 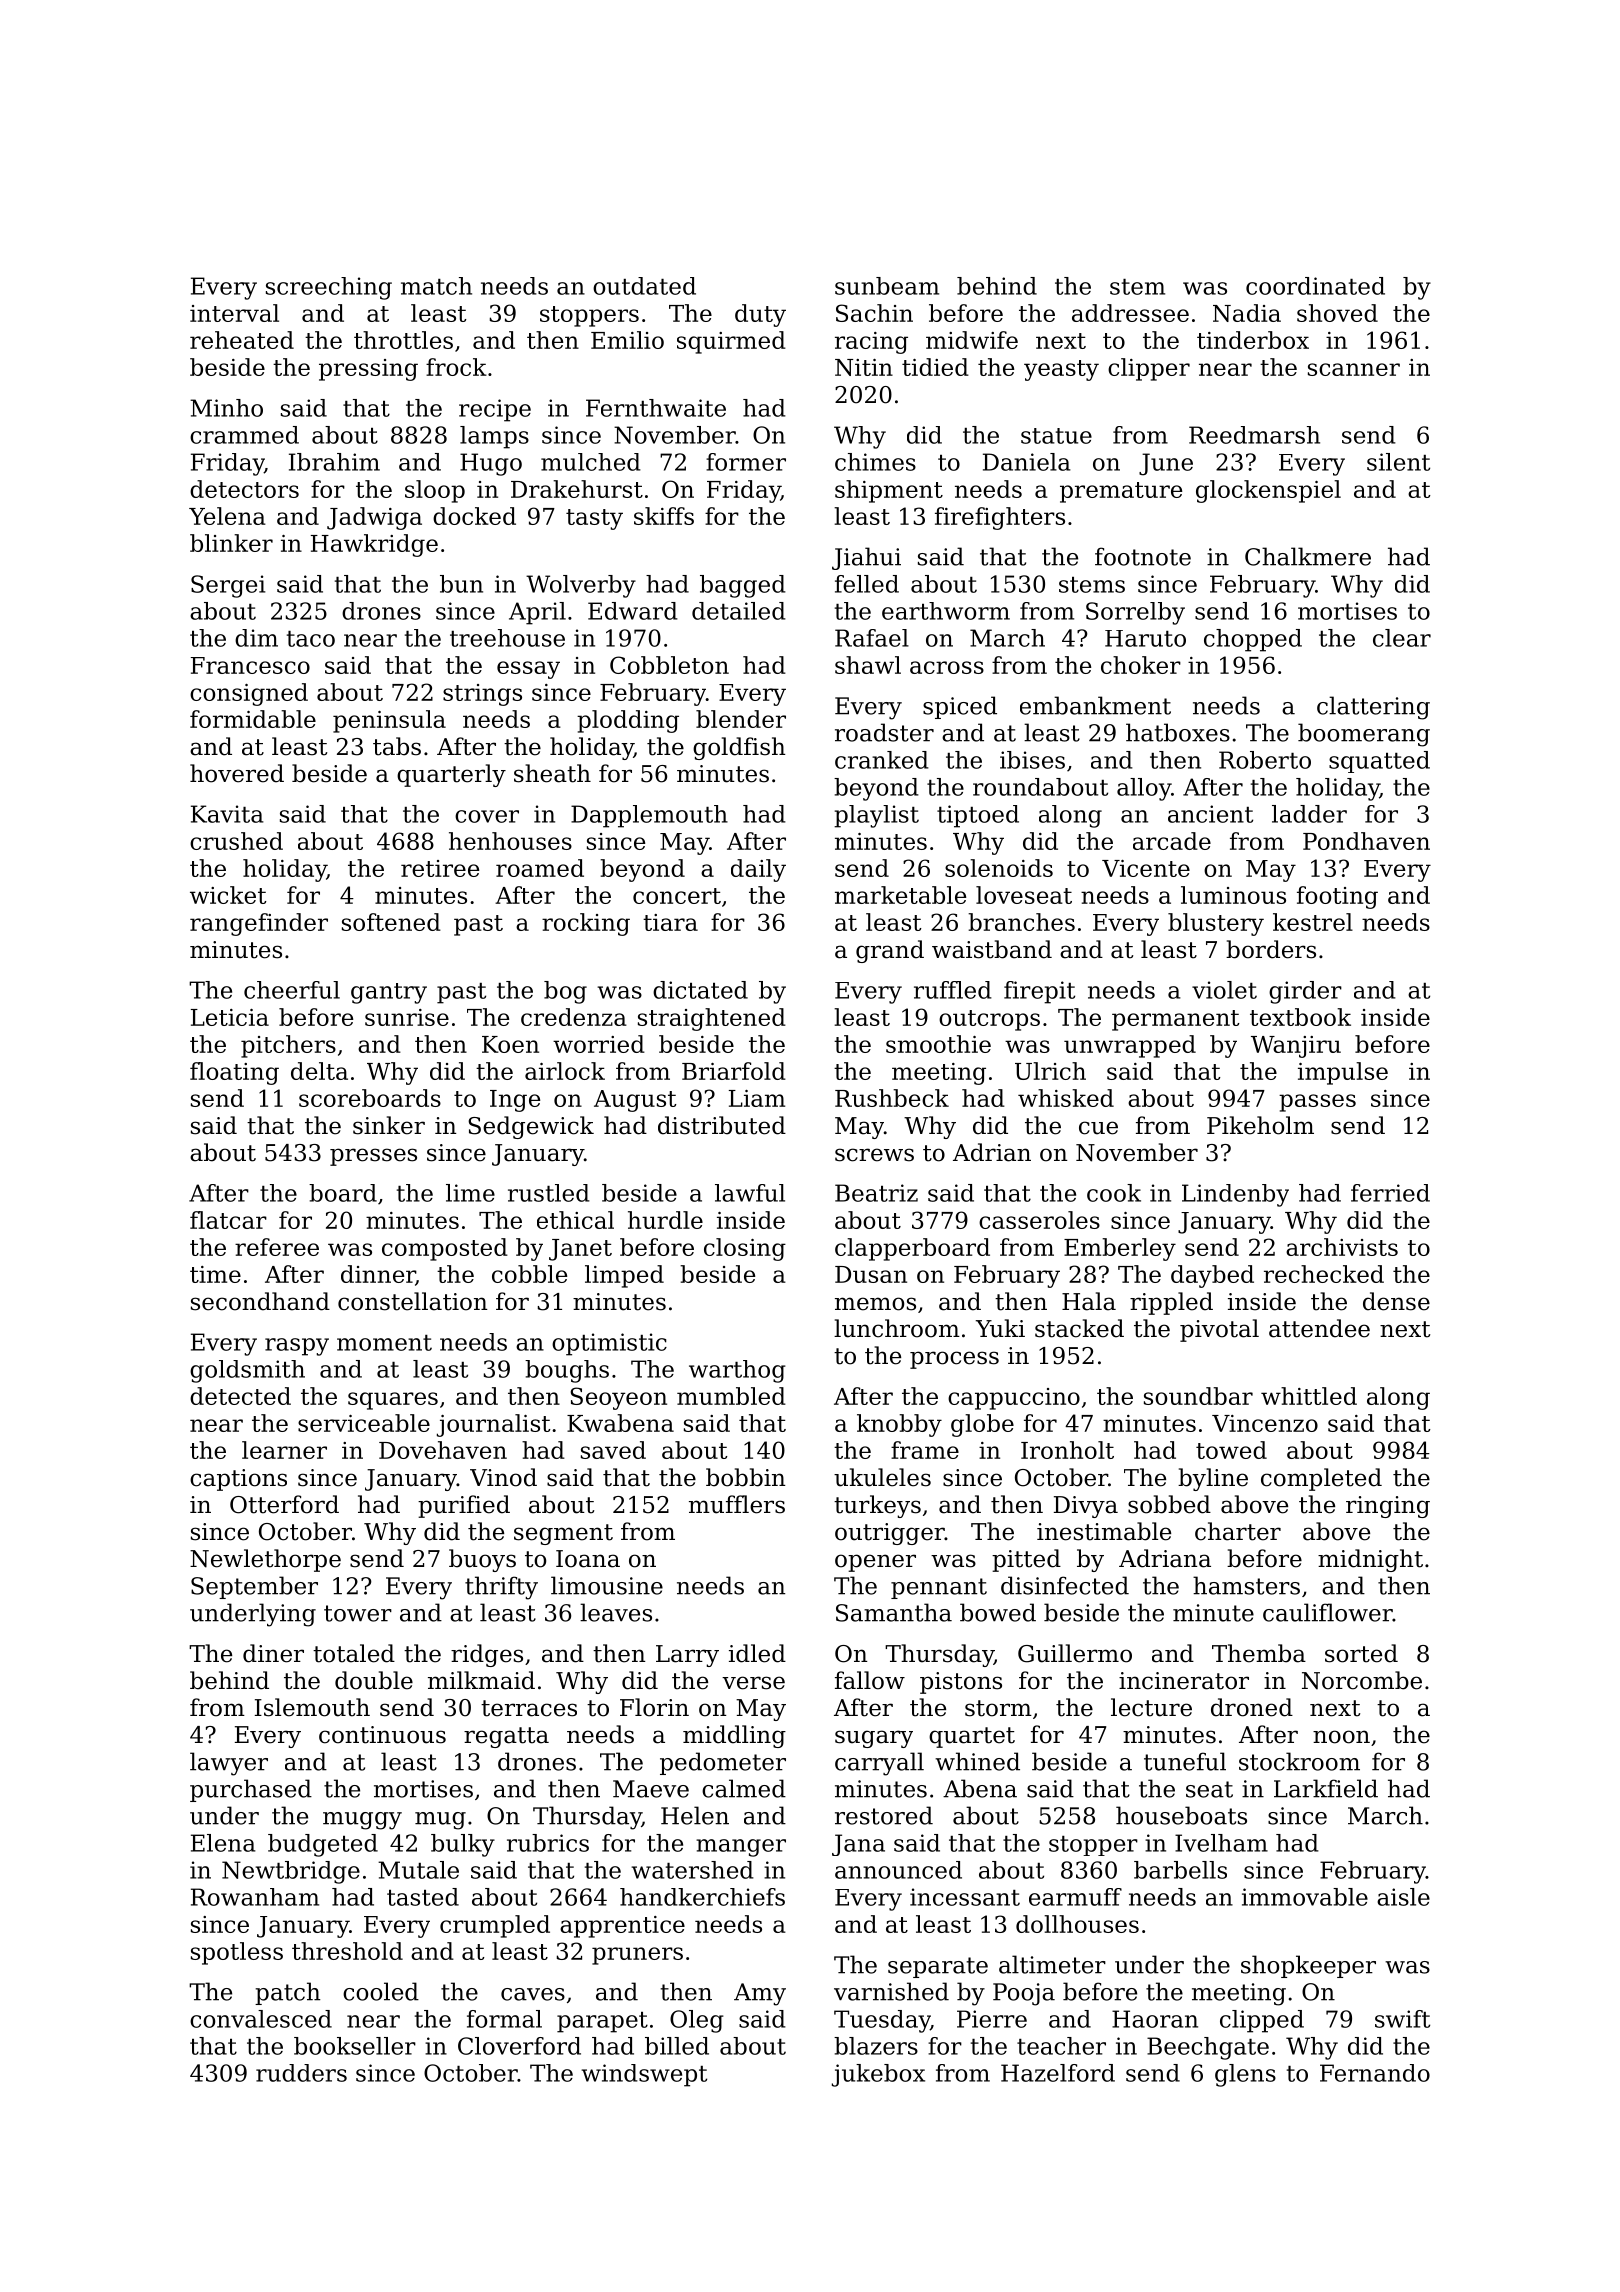 I want to click on screeching, so click(x=329, y=288).
